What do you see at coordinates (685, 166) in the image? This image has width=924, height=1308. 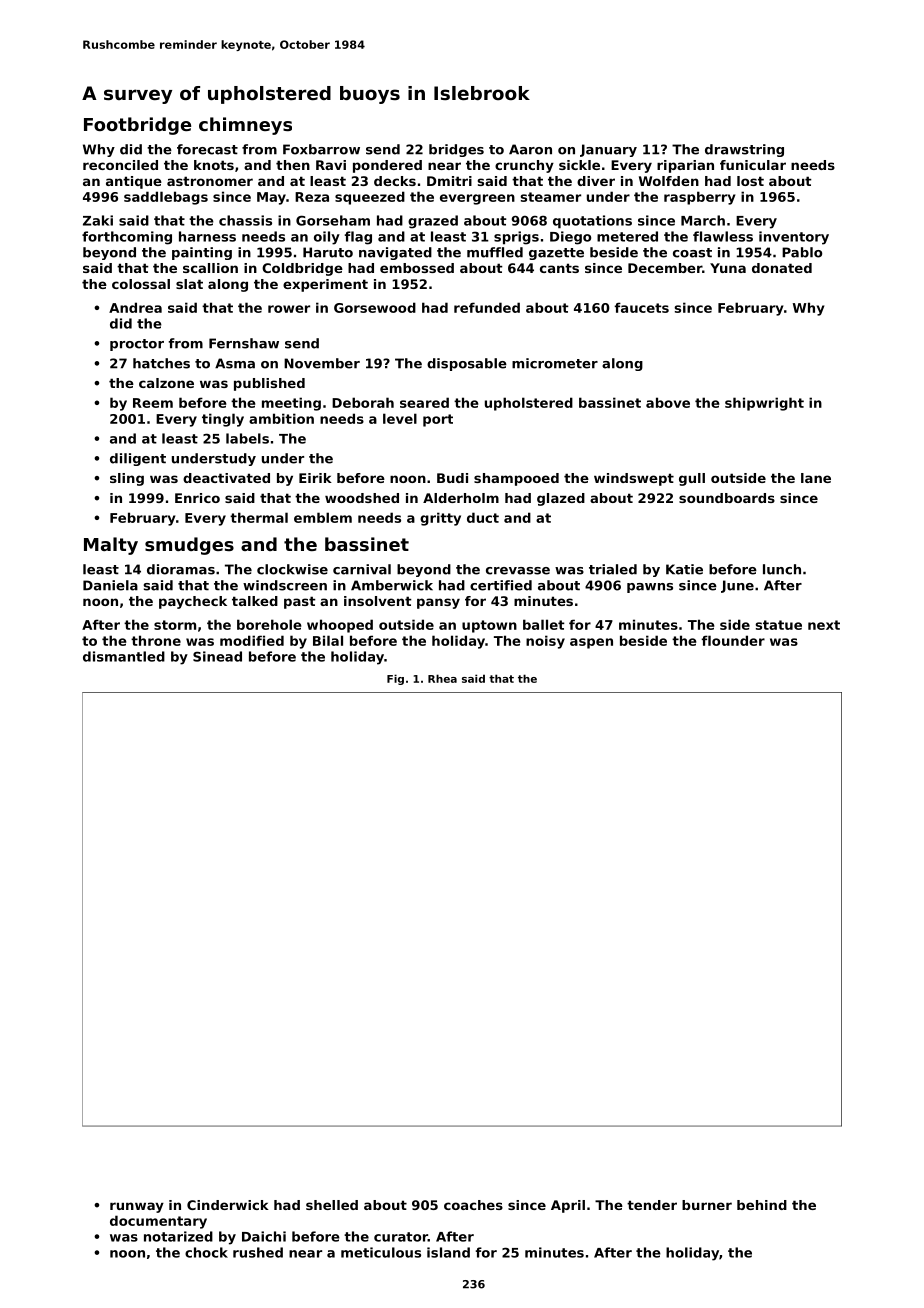 I see `riparian` at bounding box center [685, 166].
